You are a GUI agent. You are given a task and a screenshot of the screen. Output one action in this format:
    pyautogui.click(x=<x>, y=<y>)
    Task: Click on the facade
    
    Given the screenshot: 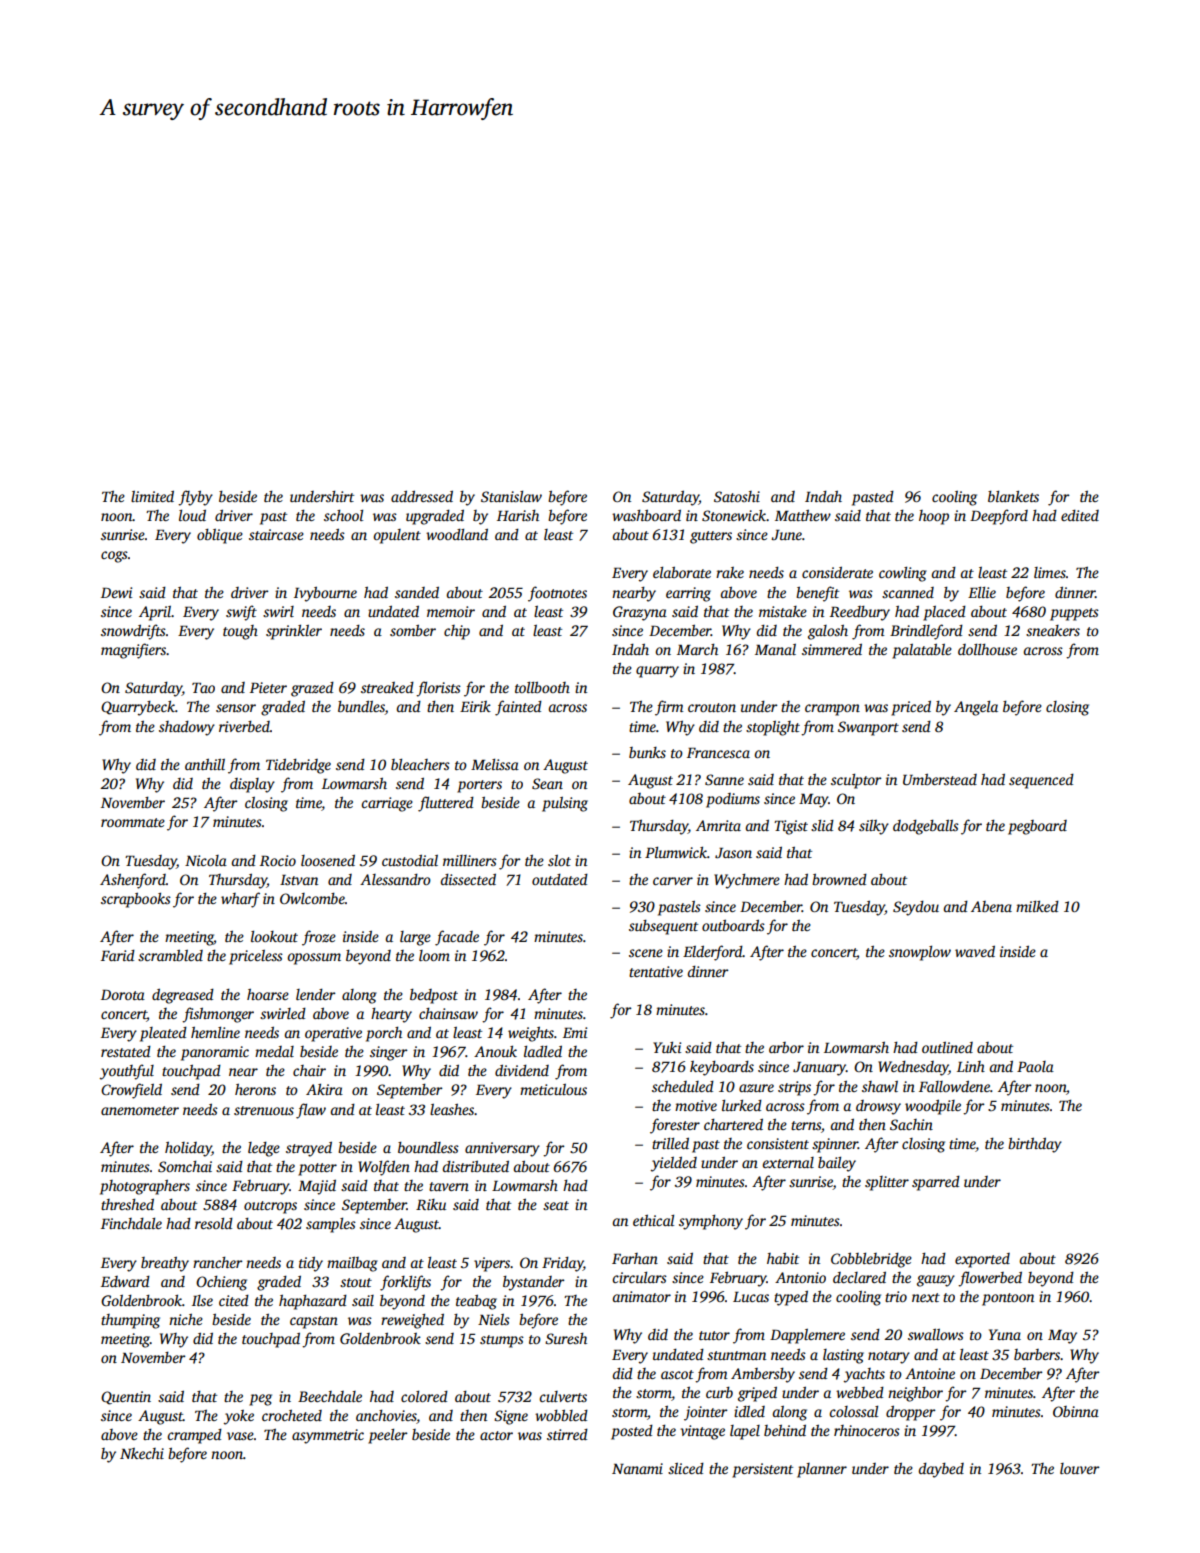 What is the action you would take?
    pyautogui.click(x=457, y=938)
